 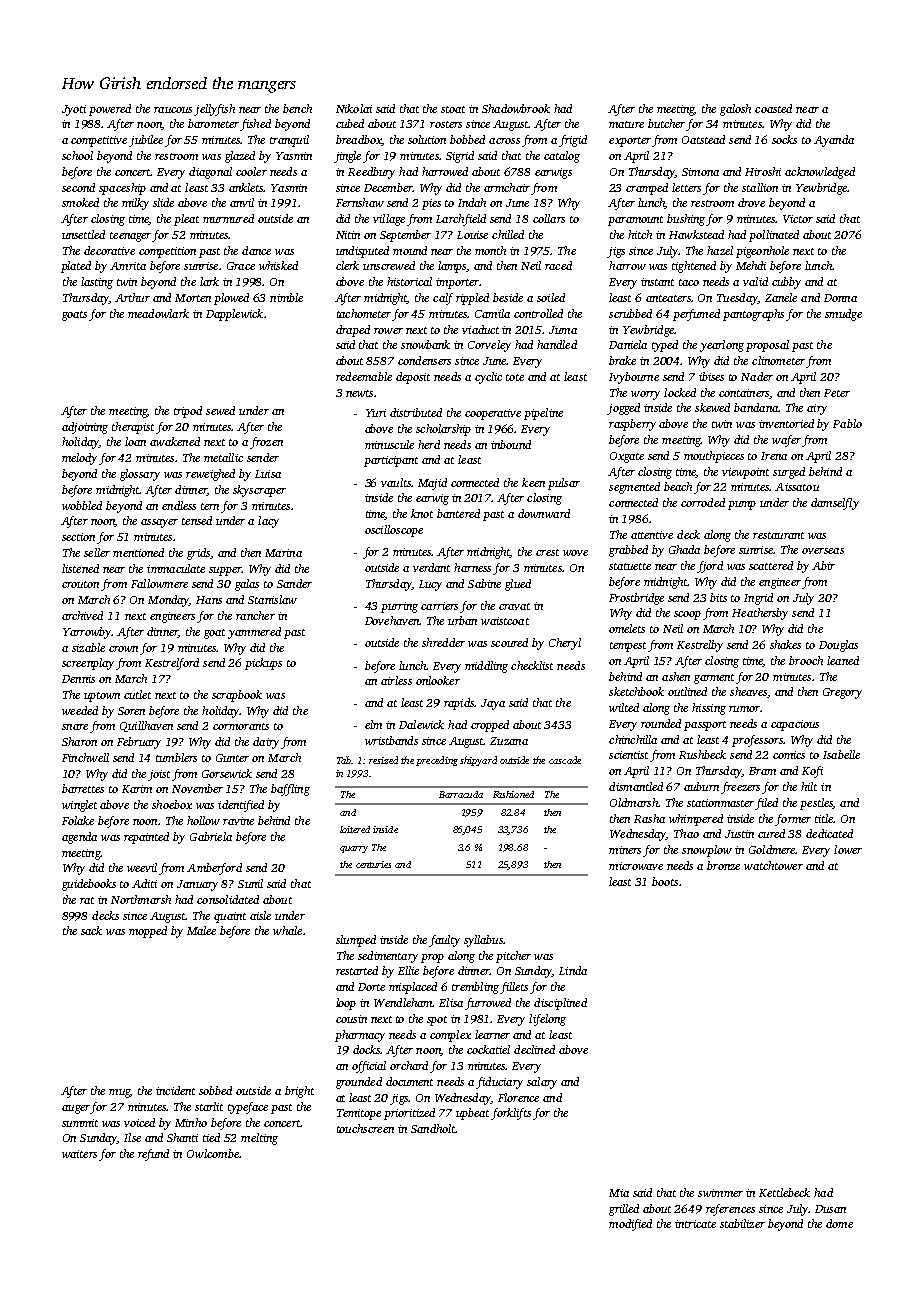 I want to click on intricate, so click(x=695, y=1224).
